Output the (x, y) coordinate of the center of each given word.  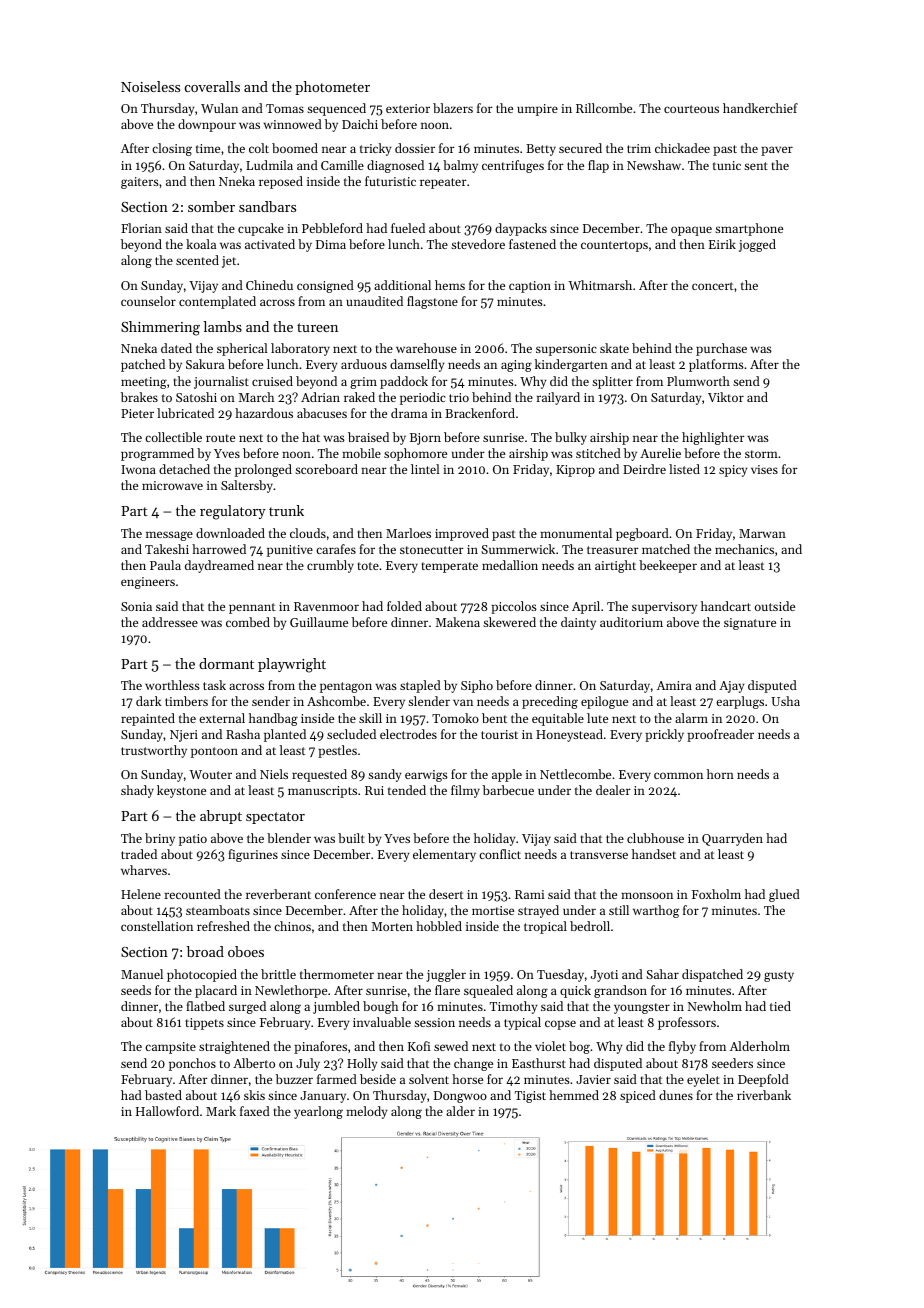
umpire (537, 110)
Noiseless (150, 86)
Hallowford (167, 1111)
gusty (779, 976)
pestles (337, 751)
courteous (691, 109)
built (351, 838)
